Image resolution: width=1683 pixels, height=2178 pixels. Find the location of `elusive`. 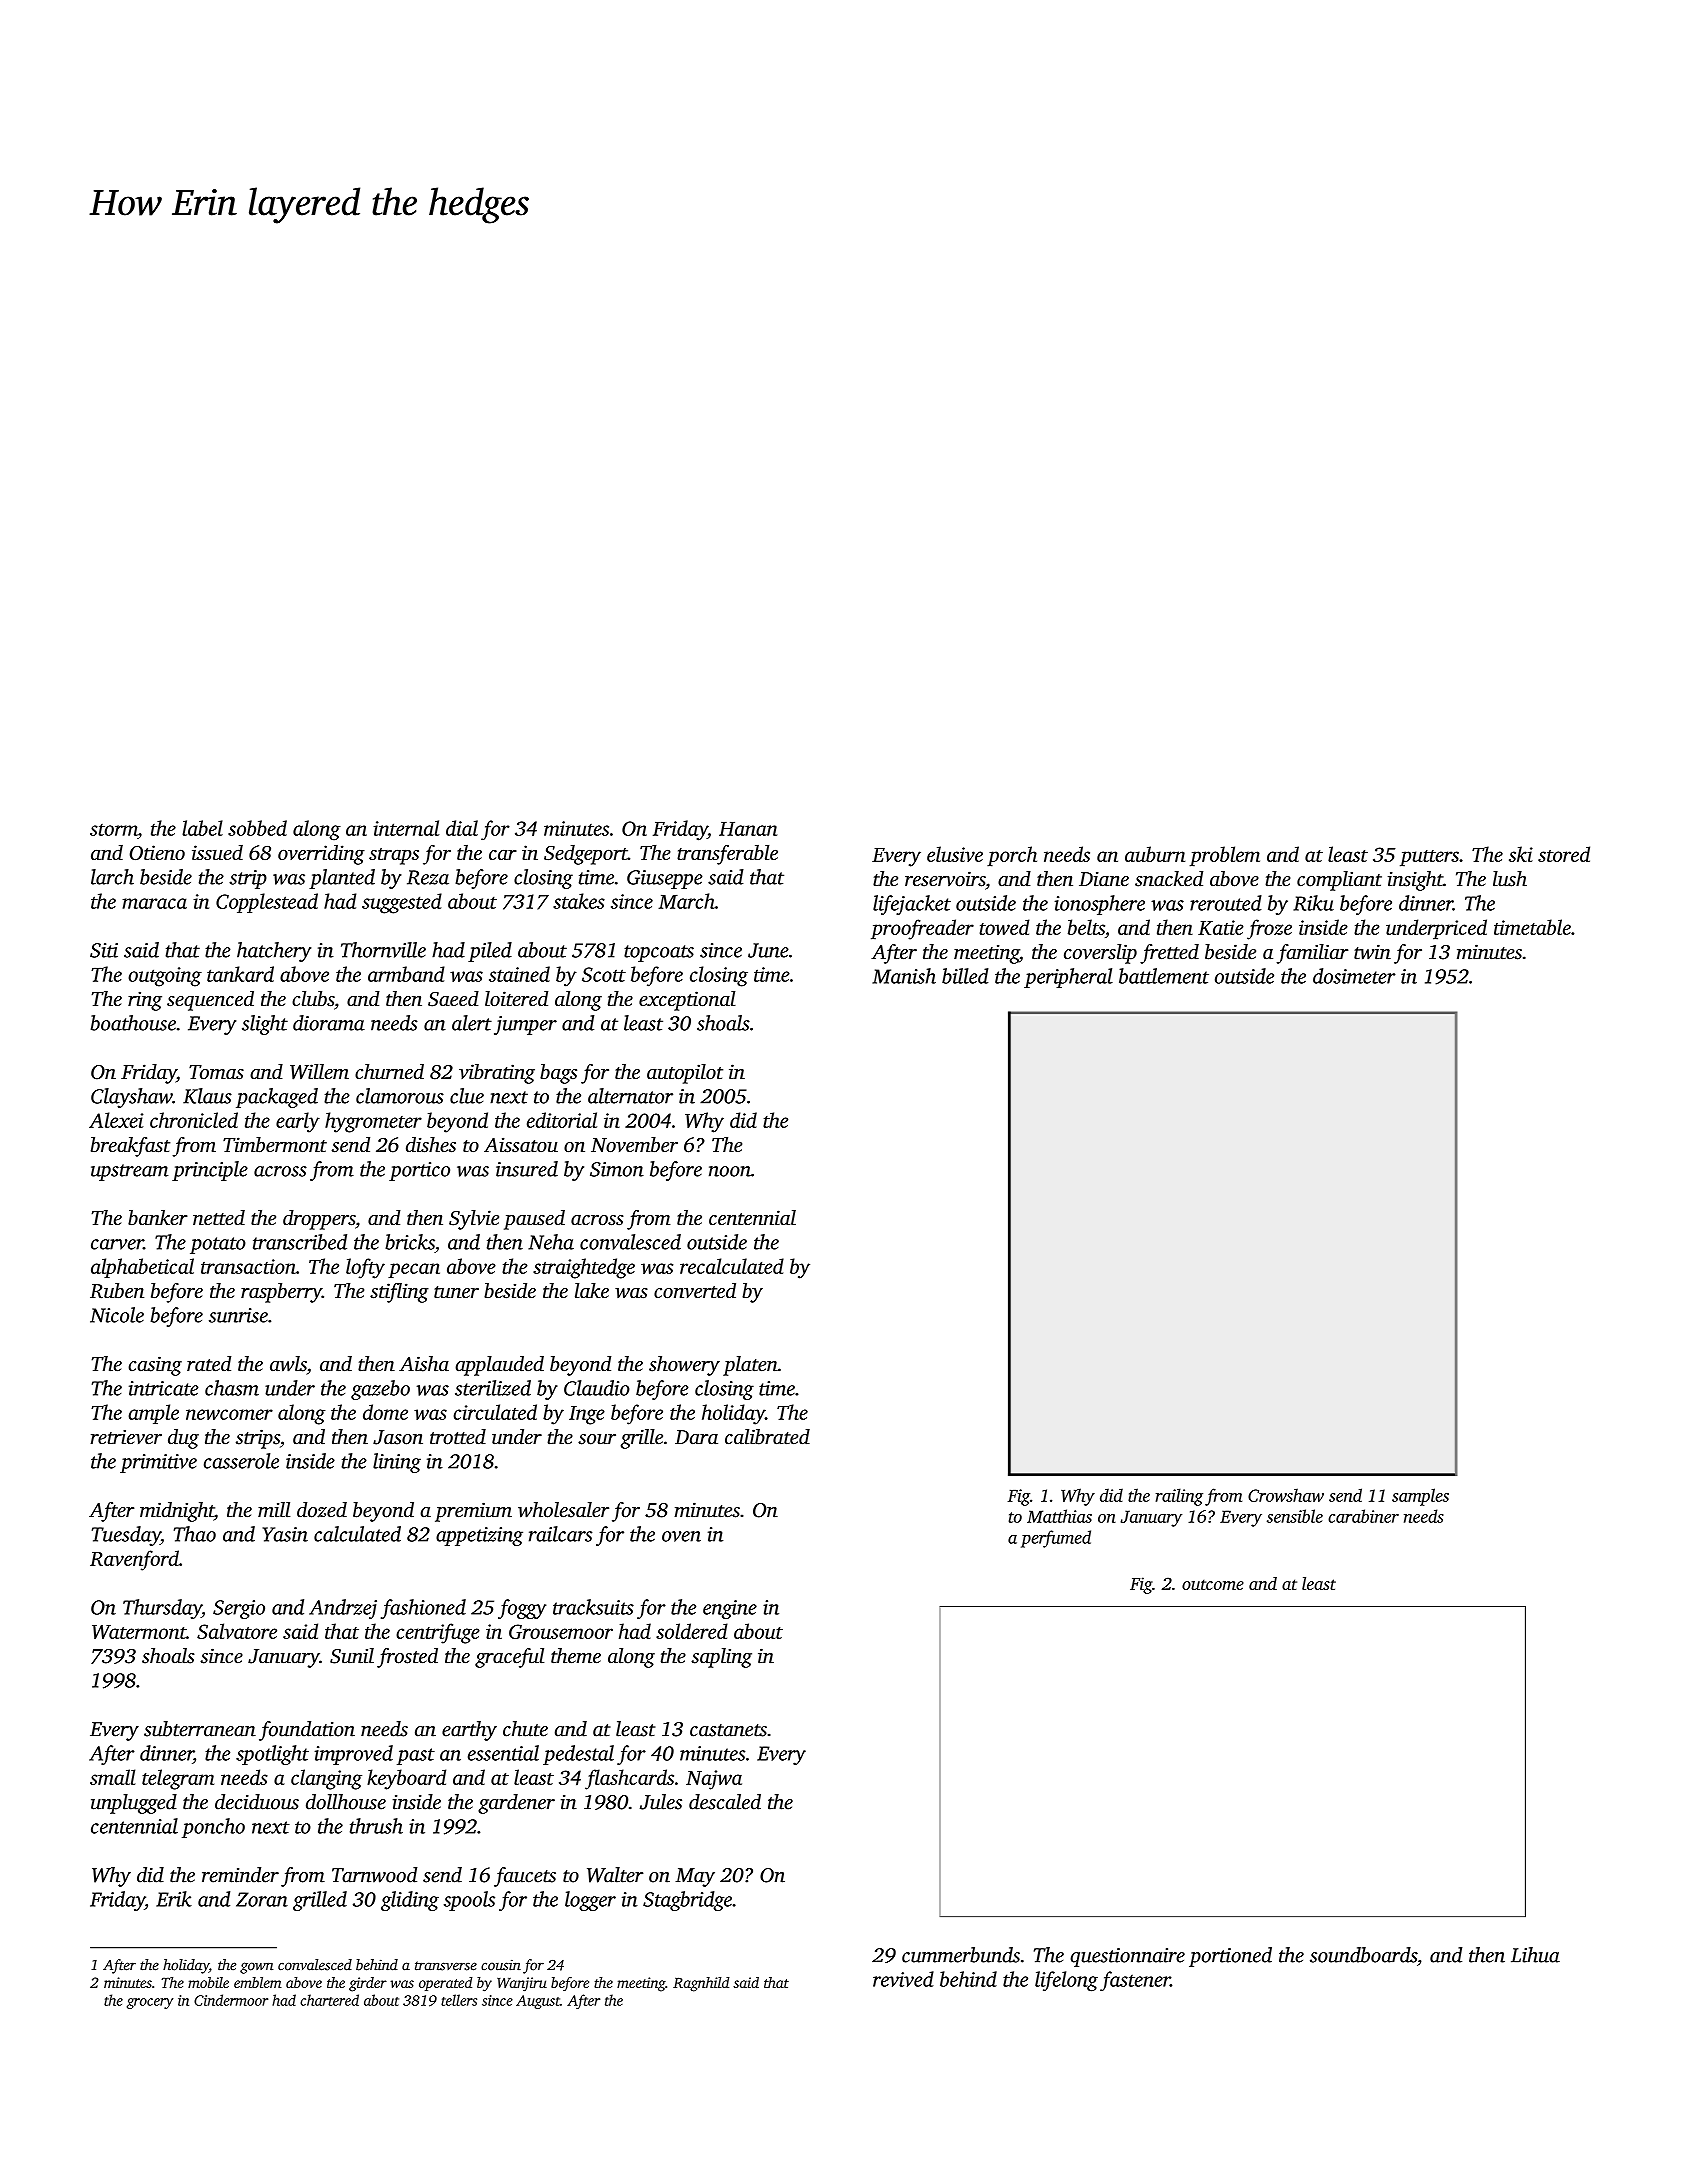

elusive is located at coordinates (955, 854).
